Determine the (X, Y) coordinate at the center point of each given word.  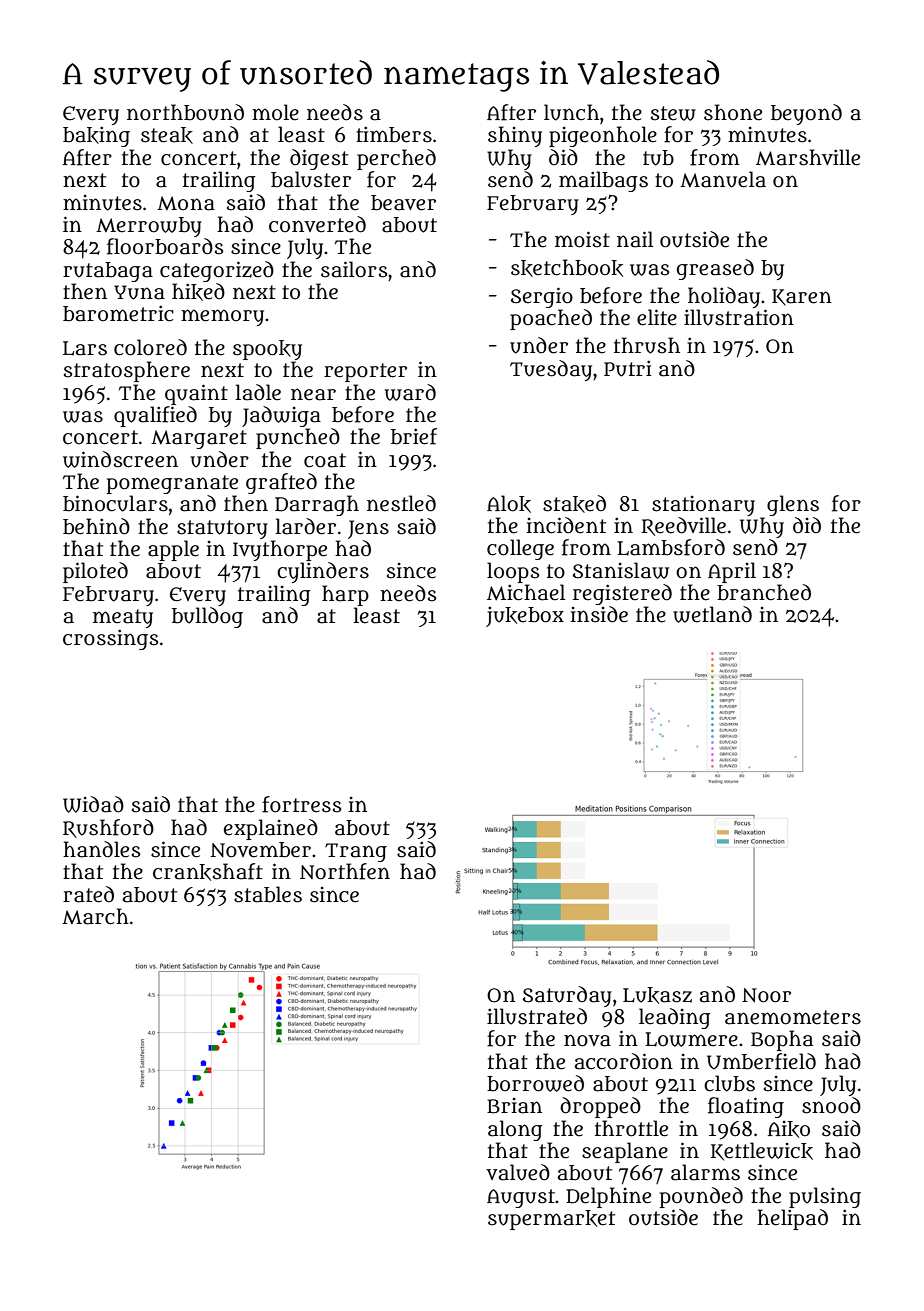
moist (582, 239)
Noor (766, 995)
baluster (311, 179)
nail (635, 239)
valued (518, 1172)
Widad (93, 804)
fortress (301, 804)
